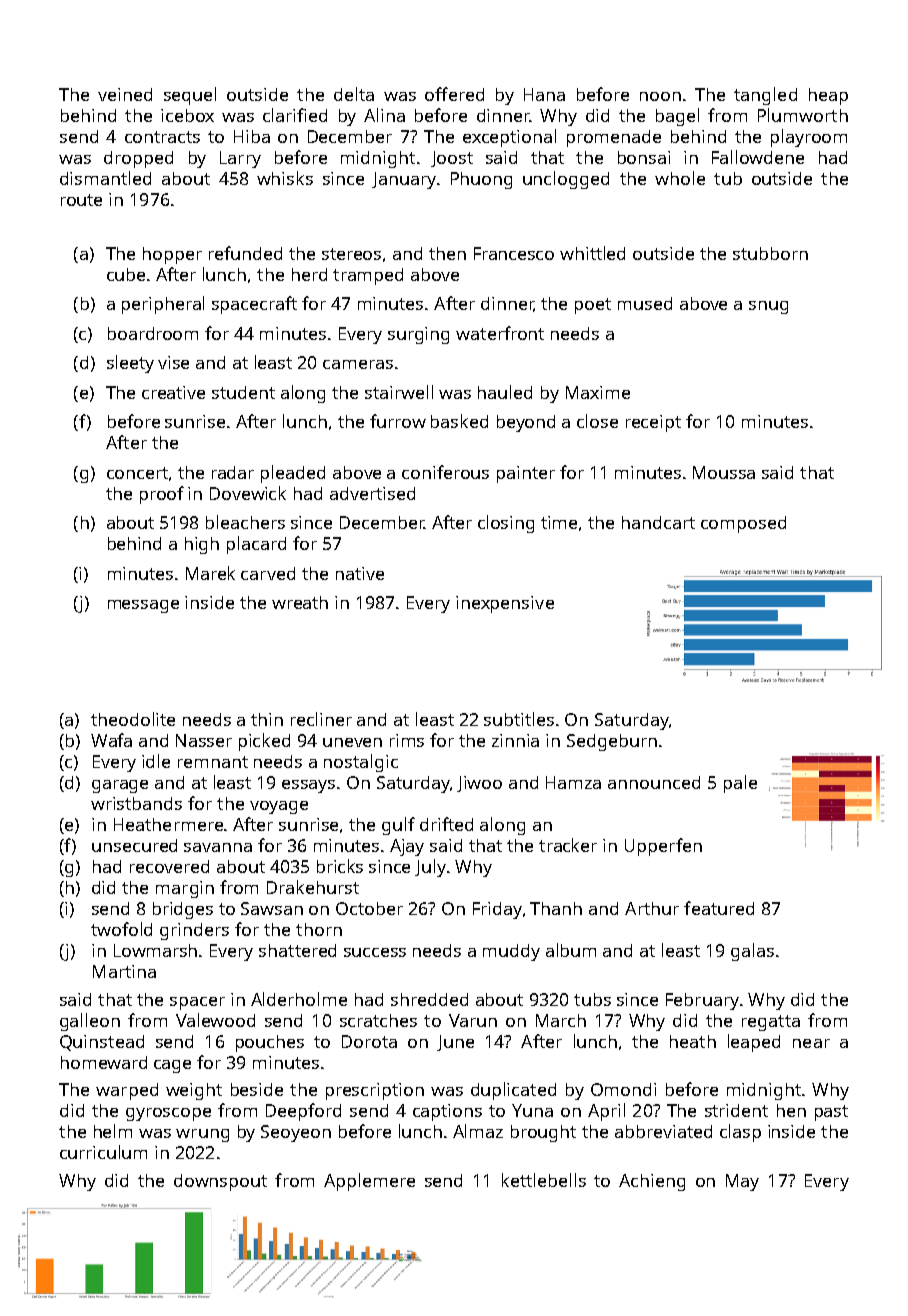 The image size is (908, 1316). I want to click on downspout, so click(220, 1182).
